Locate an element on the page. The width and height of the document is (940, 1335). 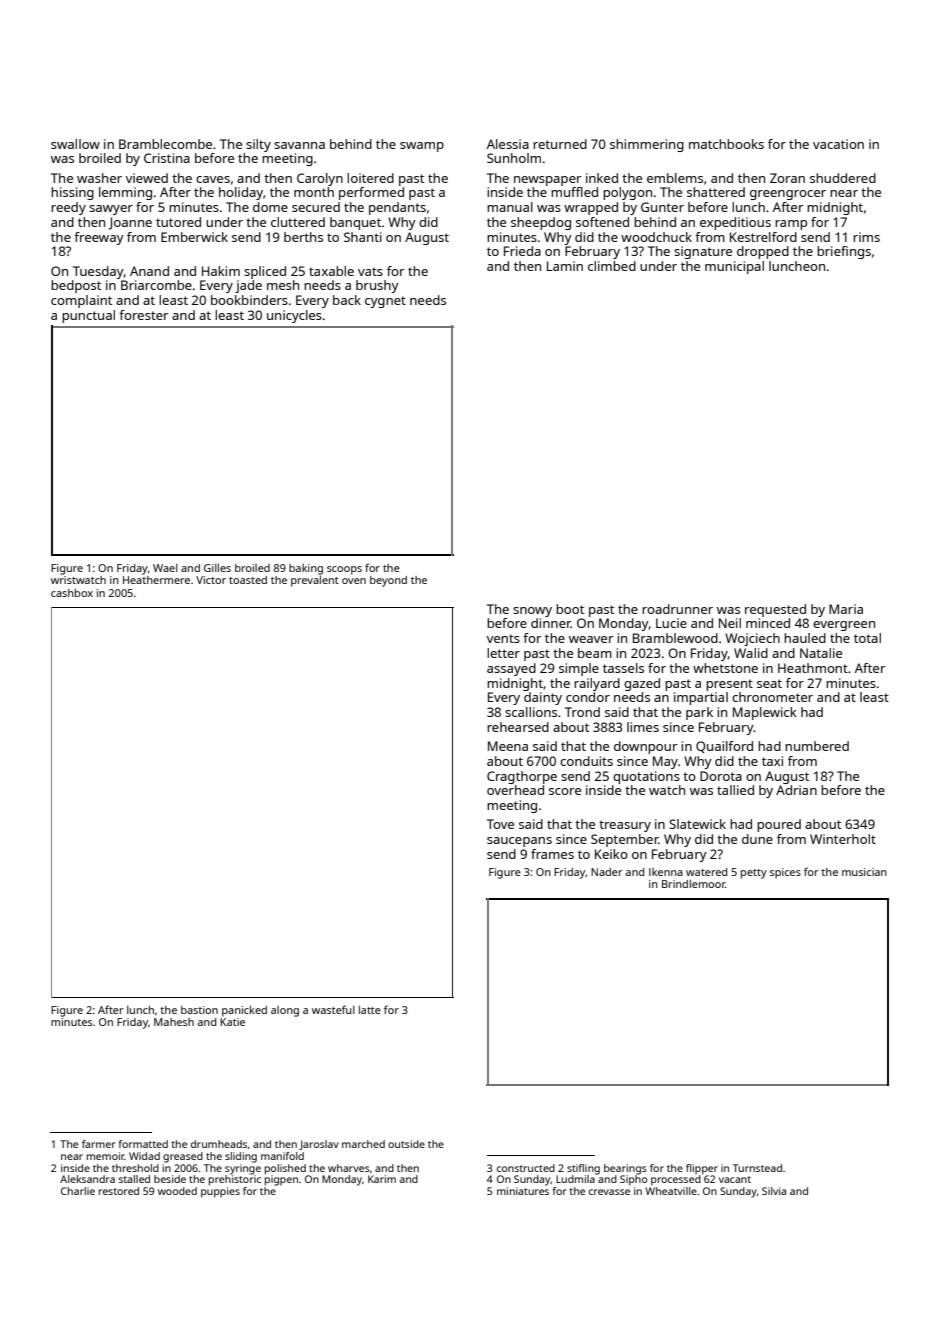
savanna is located at coordinates (299, 145).
